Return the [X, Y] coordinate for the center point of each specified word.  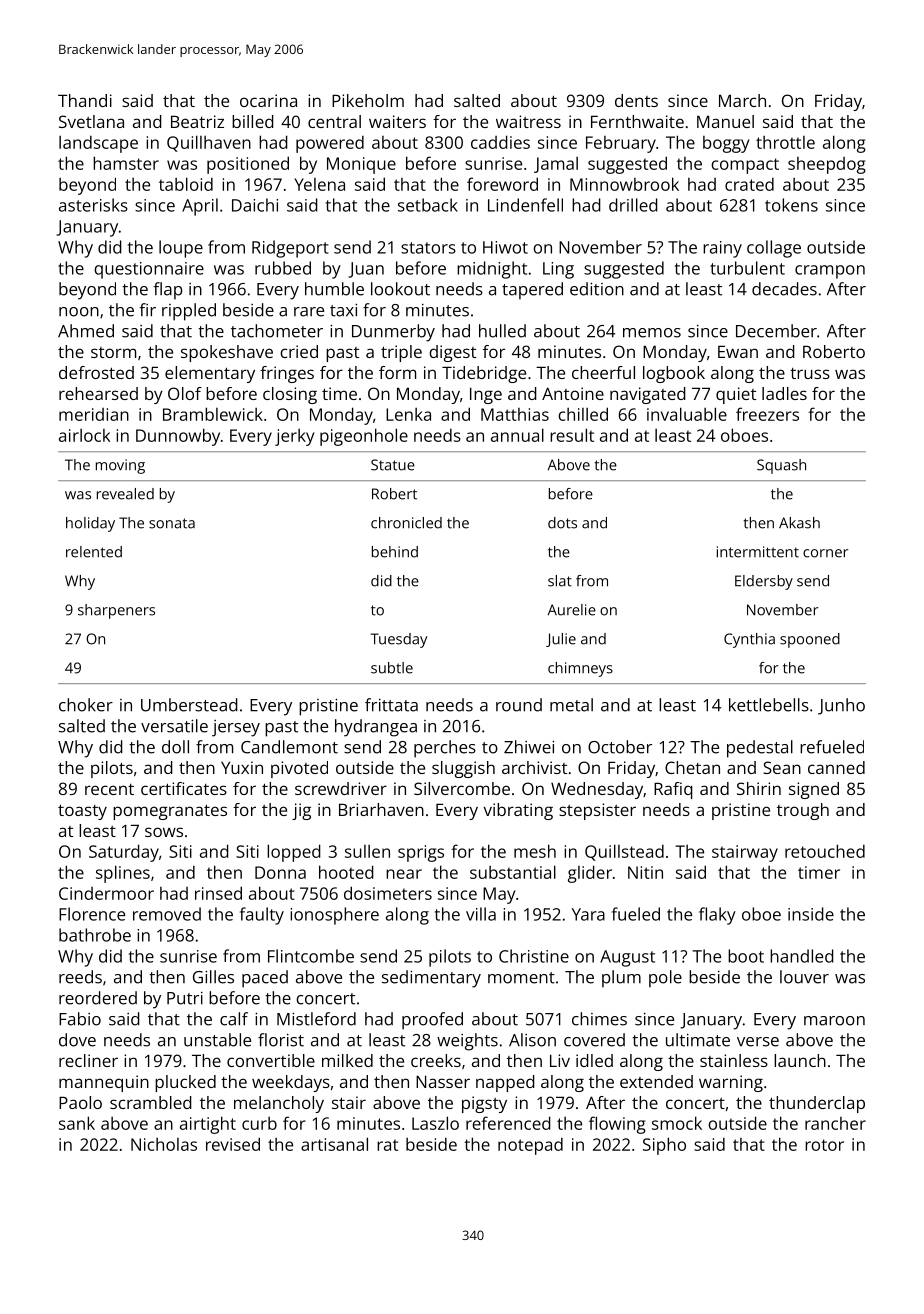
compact [745, 166]
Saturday [124, 853]
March [742, 100]
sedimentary [431, 979]
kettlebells [769, 705]
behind [395, 552]
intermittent [758, 552]
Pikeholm [368, 100]
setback [428, 205]
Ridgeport [290, 249]
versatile [174, 726]
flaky [717, 916]
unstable [217, 1040]
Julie [561, 640]
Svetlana [91, 121]
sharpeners [116, 611]
